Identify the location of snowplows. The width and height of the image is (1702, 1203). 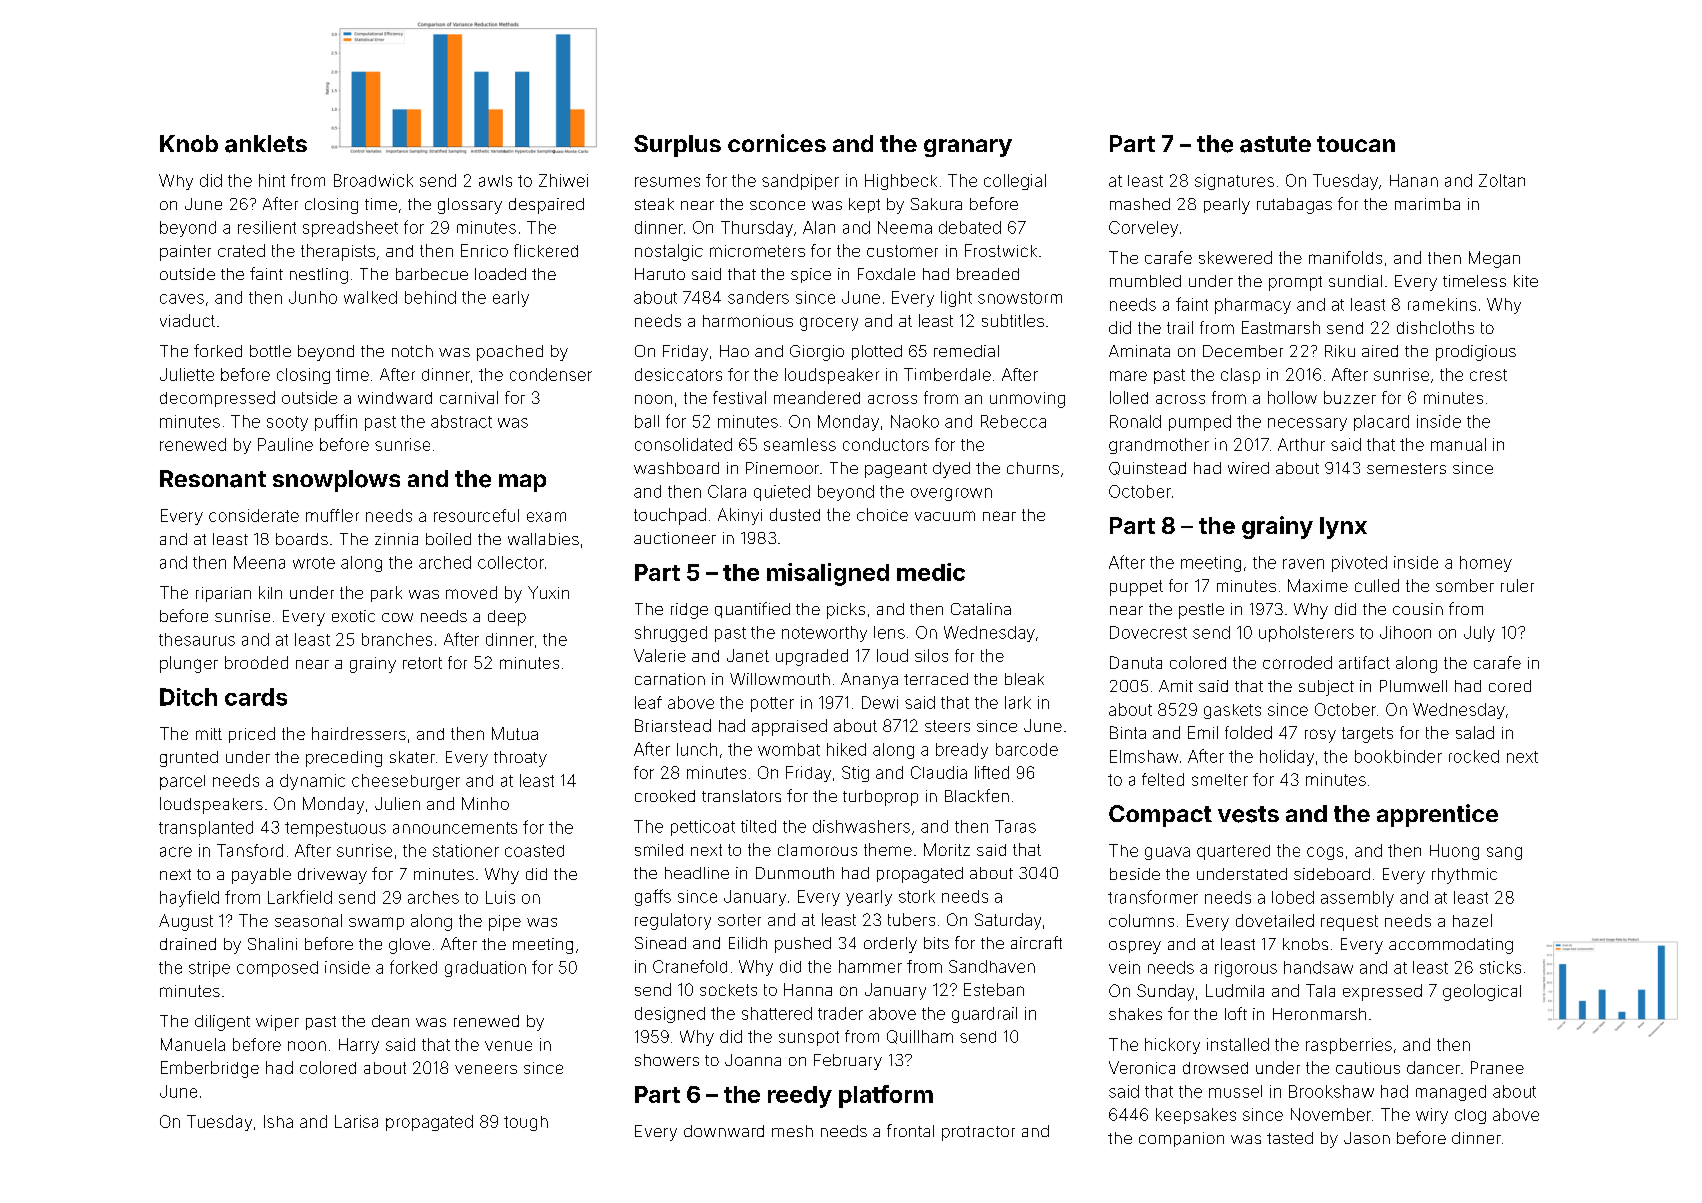
(336, 481).
